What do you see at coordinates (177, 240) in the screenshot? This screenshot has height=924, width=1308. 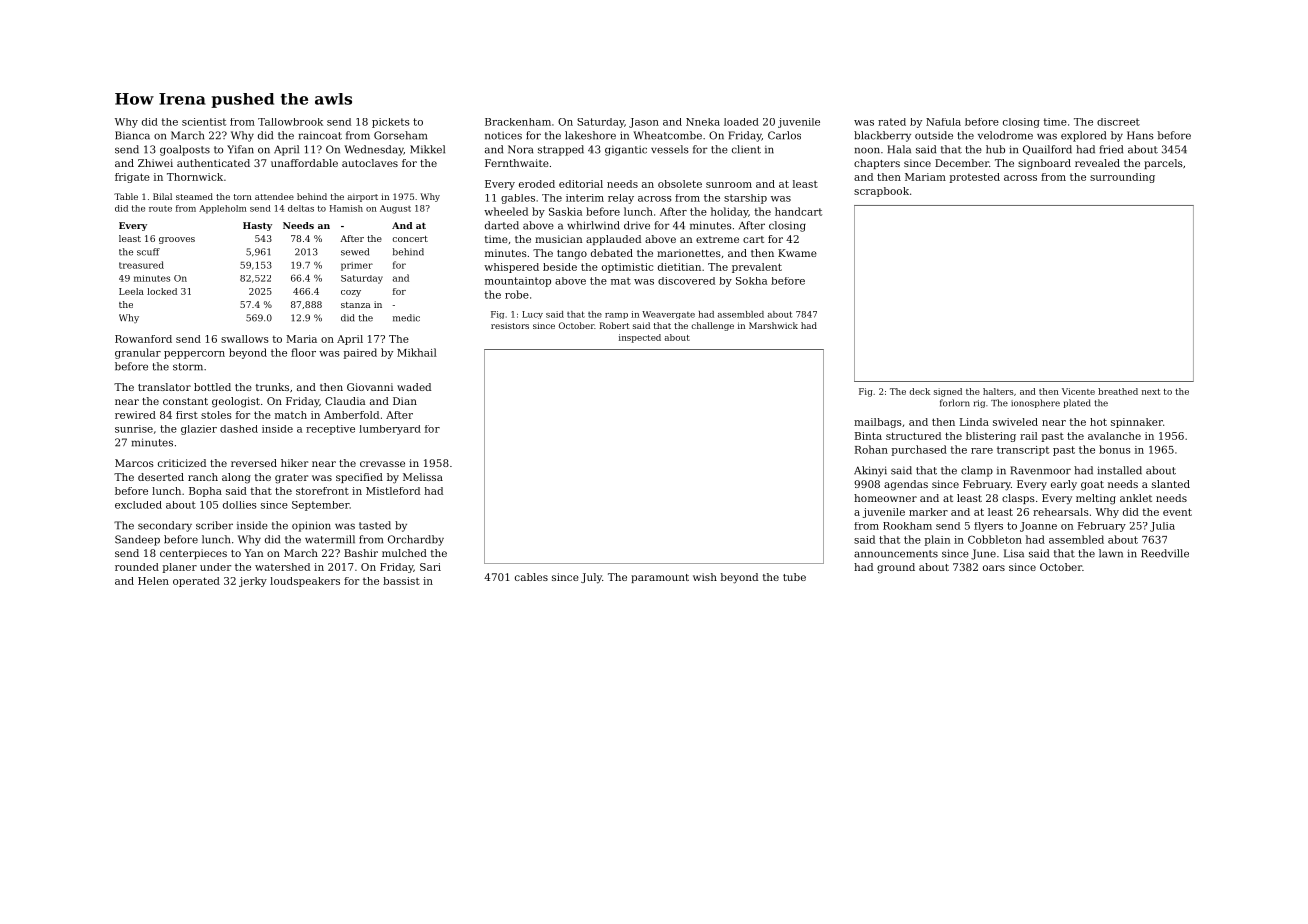 I see `grooves` at bounding box center [177, 240].
